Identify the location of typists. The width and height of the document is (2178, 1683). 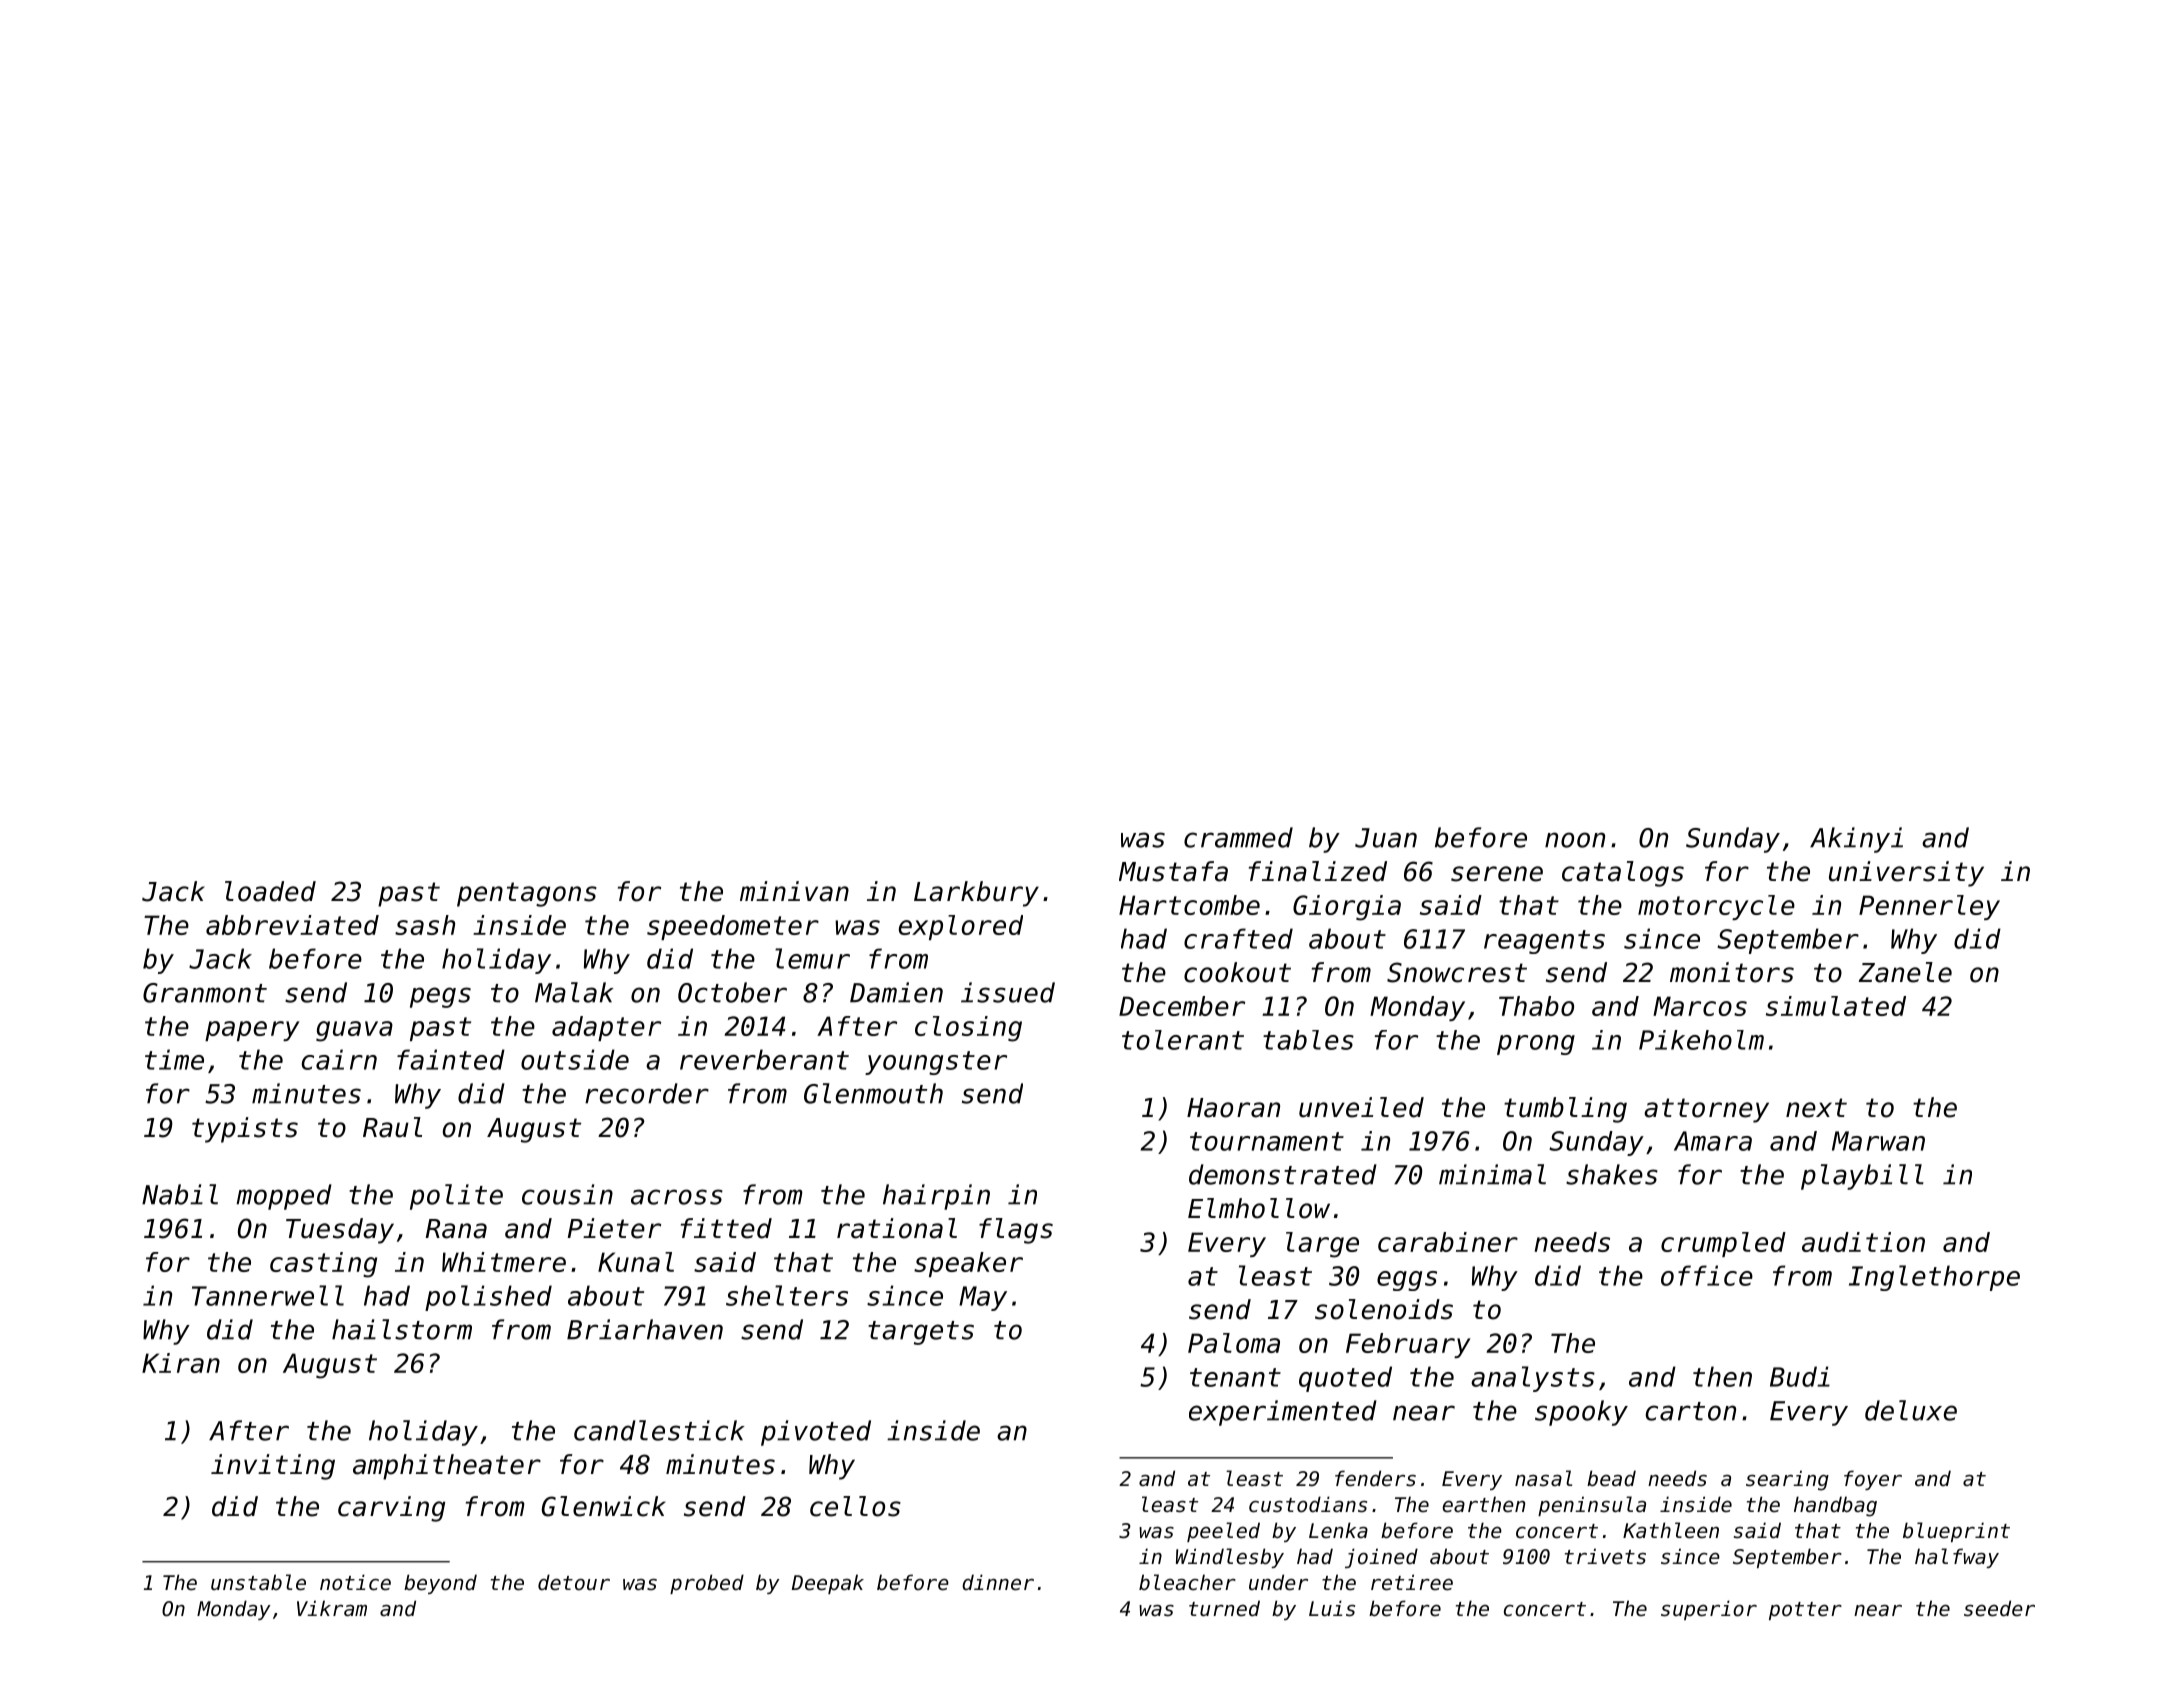
(245, 1130).
